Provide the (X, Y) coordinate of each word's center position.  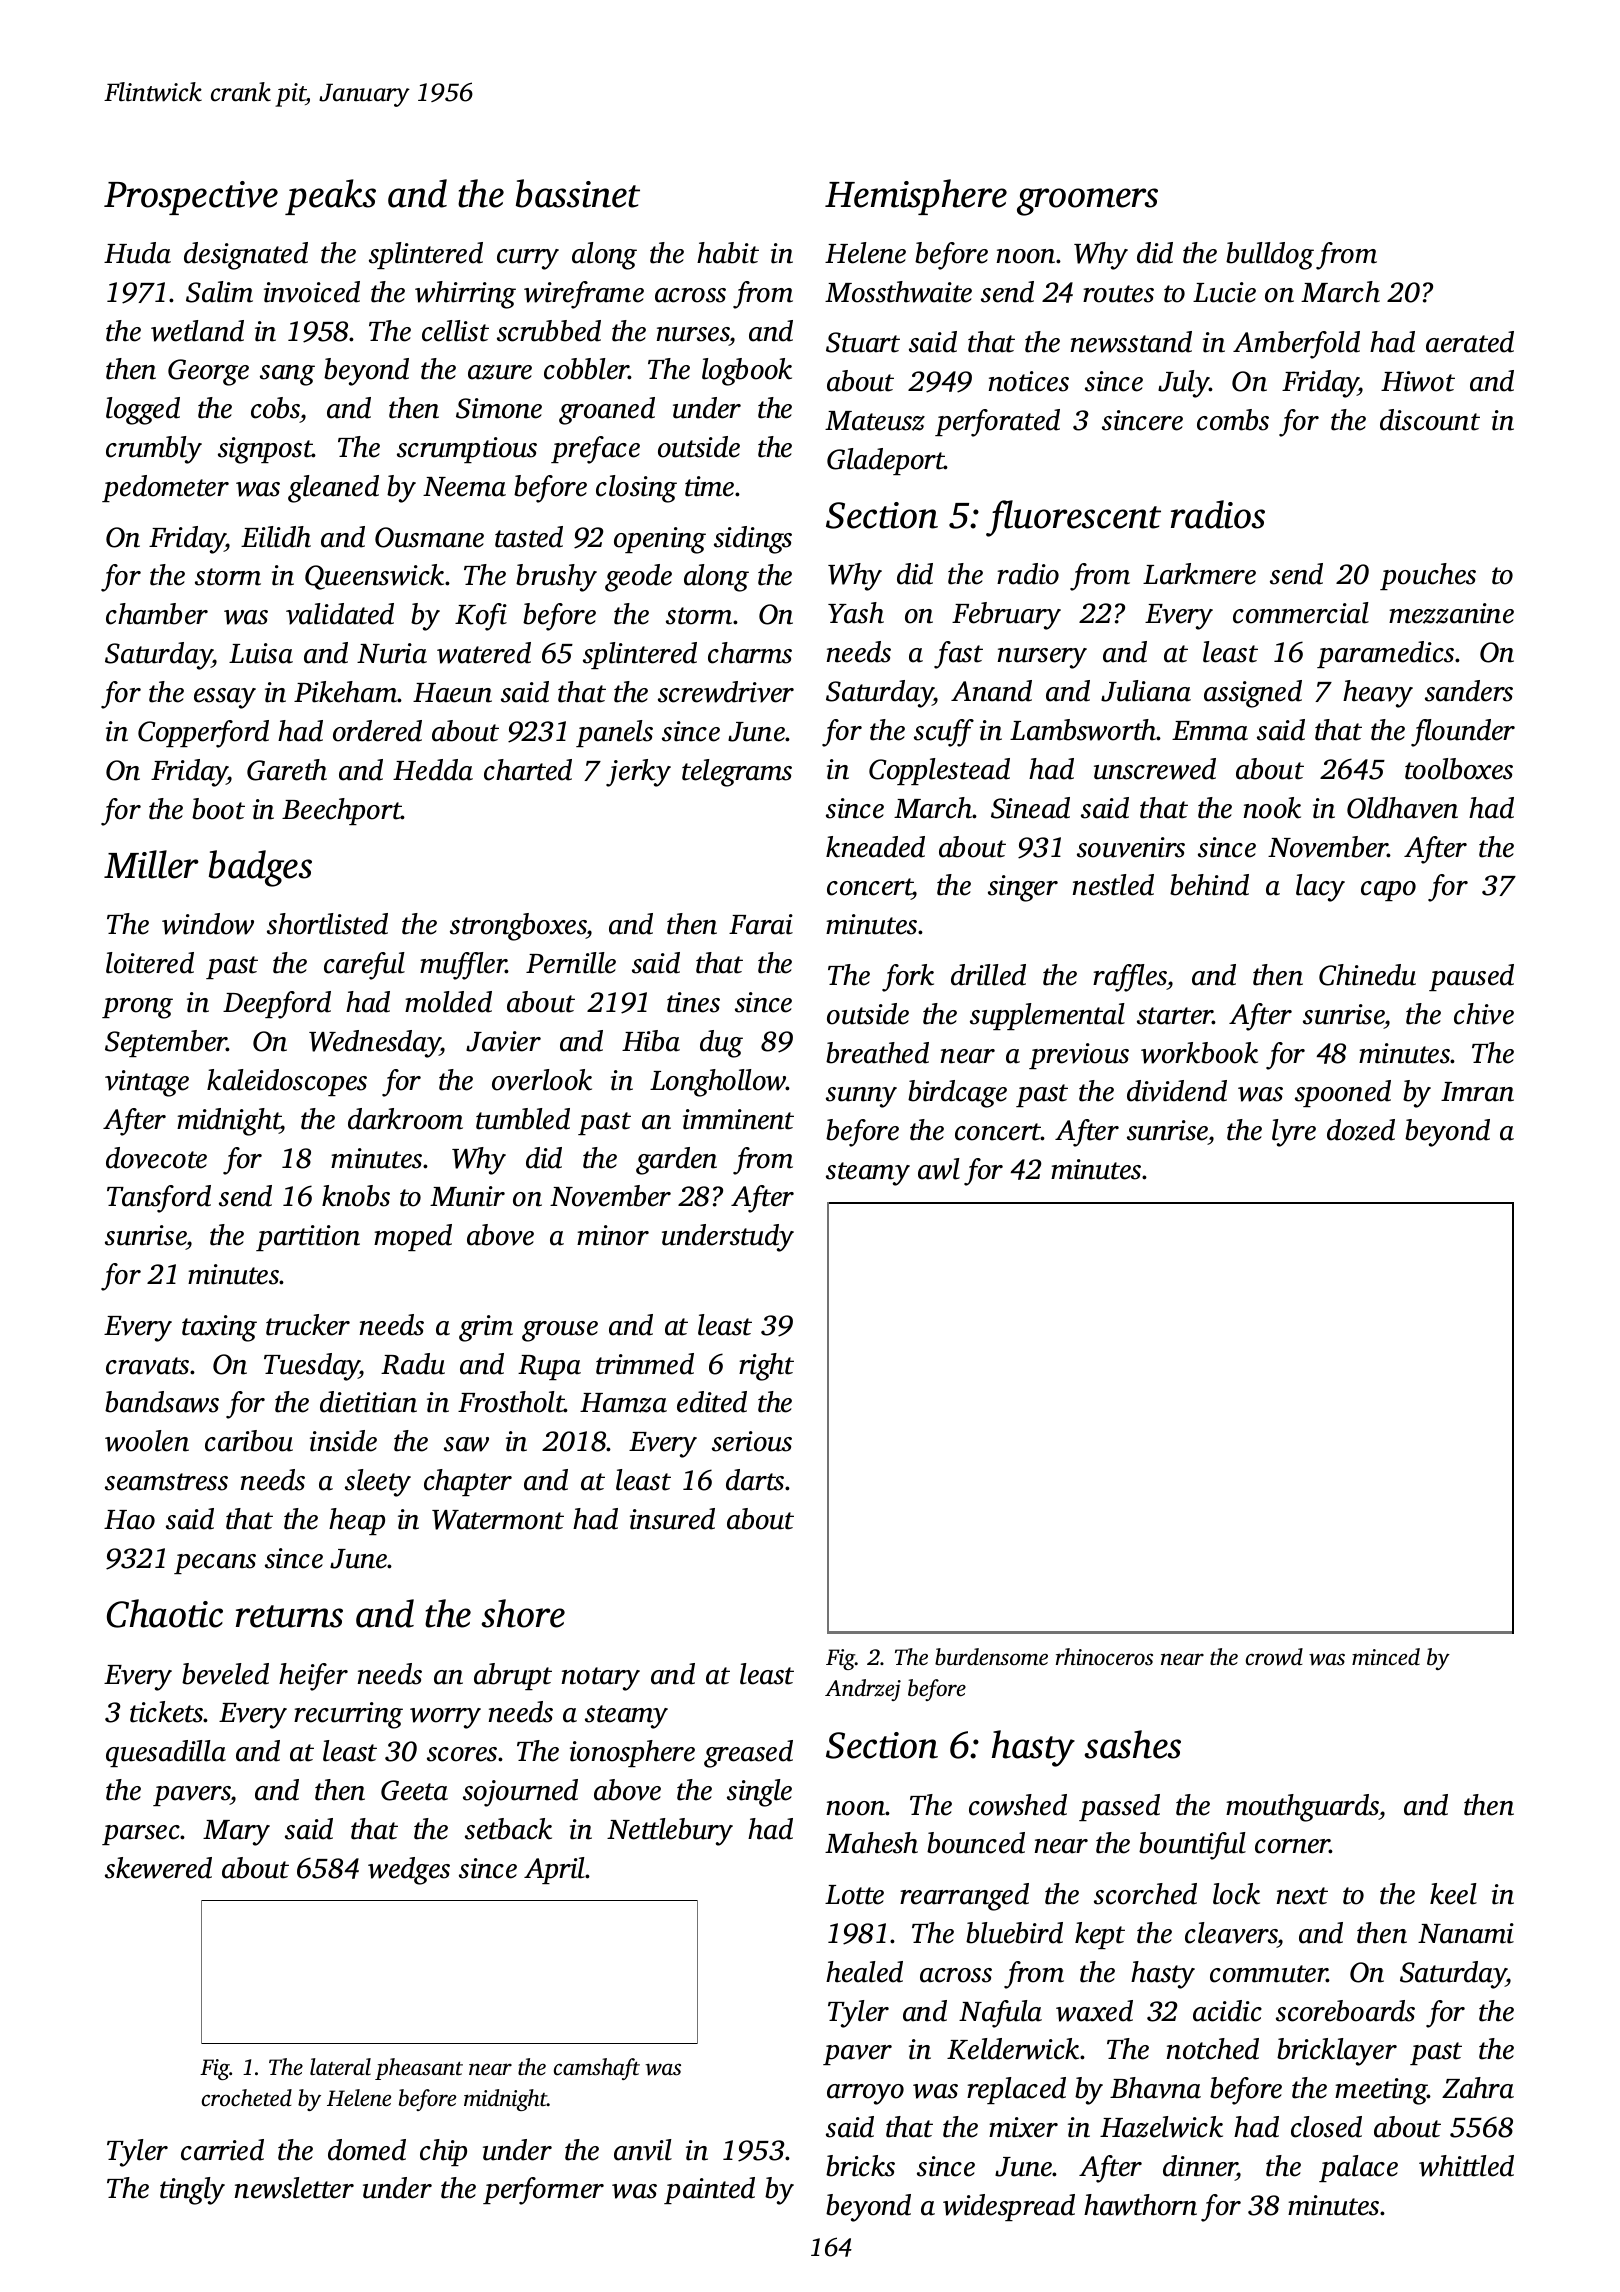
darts (755, 1480)
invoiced (312, 292)
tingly (192, 2191)
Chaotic (165, 1613)
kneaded (875, 847)
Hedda (433, 770)
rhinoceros (1104, 1657)
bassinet (578, 193)
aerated (1470, 342)
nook (1272, 808)
